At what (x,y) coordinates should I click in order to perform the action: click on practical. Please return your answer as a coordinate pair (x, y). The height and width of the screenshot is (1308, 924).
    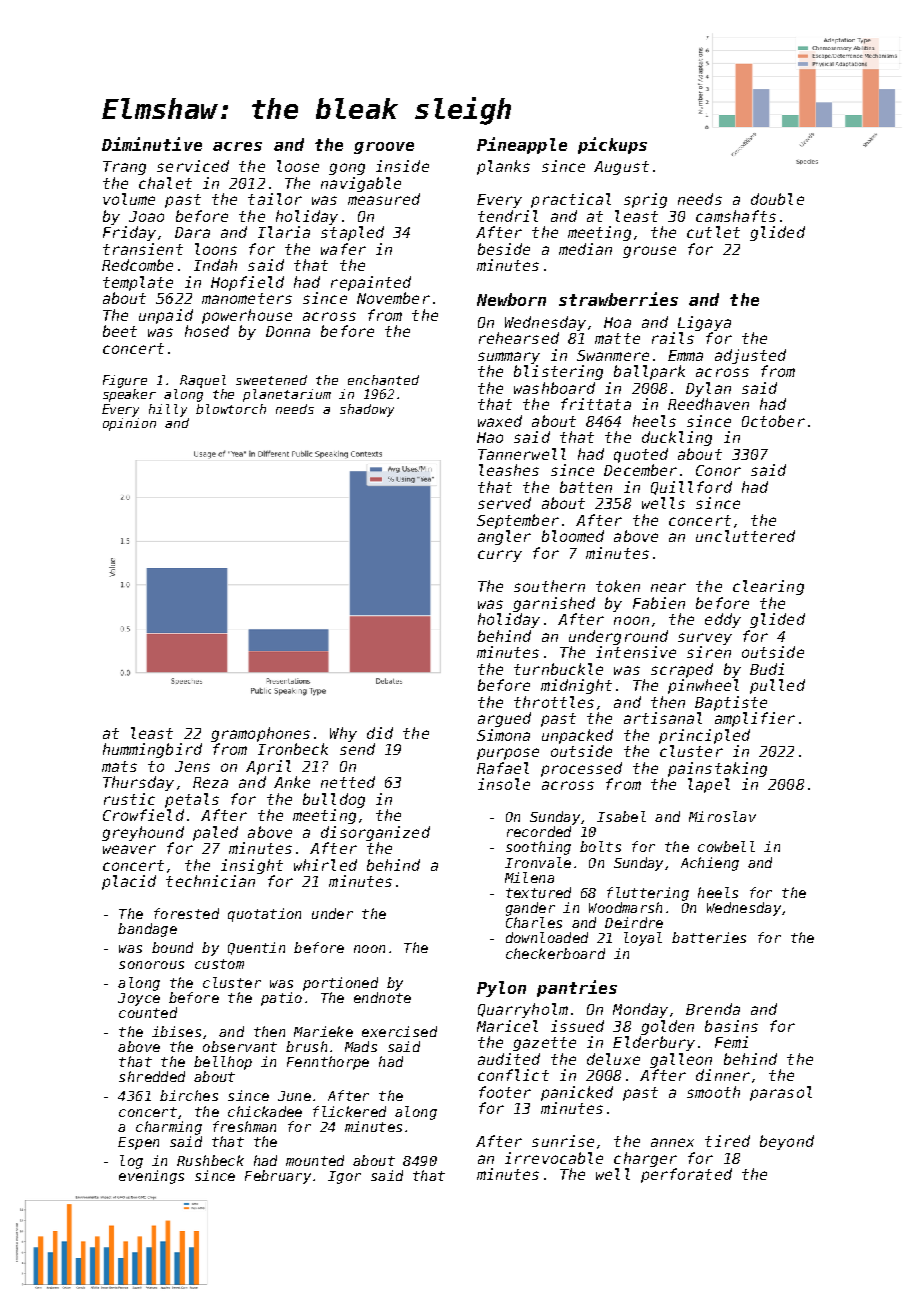
    Looking at the image, I should click on (571, 200).
